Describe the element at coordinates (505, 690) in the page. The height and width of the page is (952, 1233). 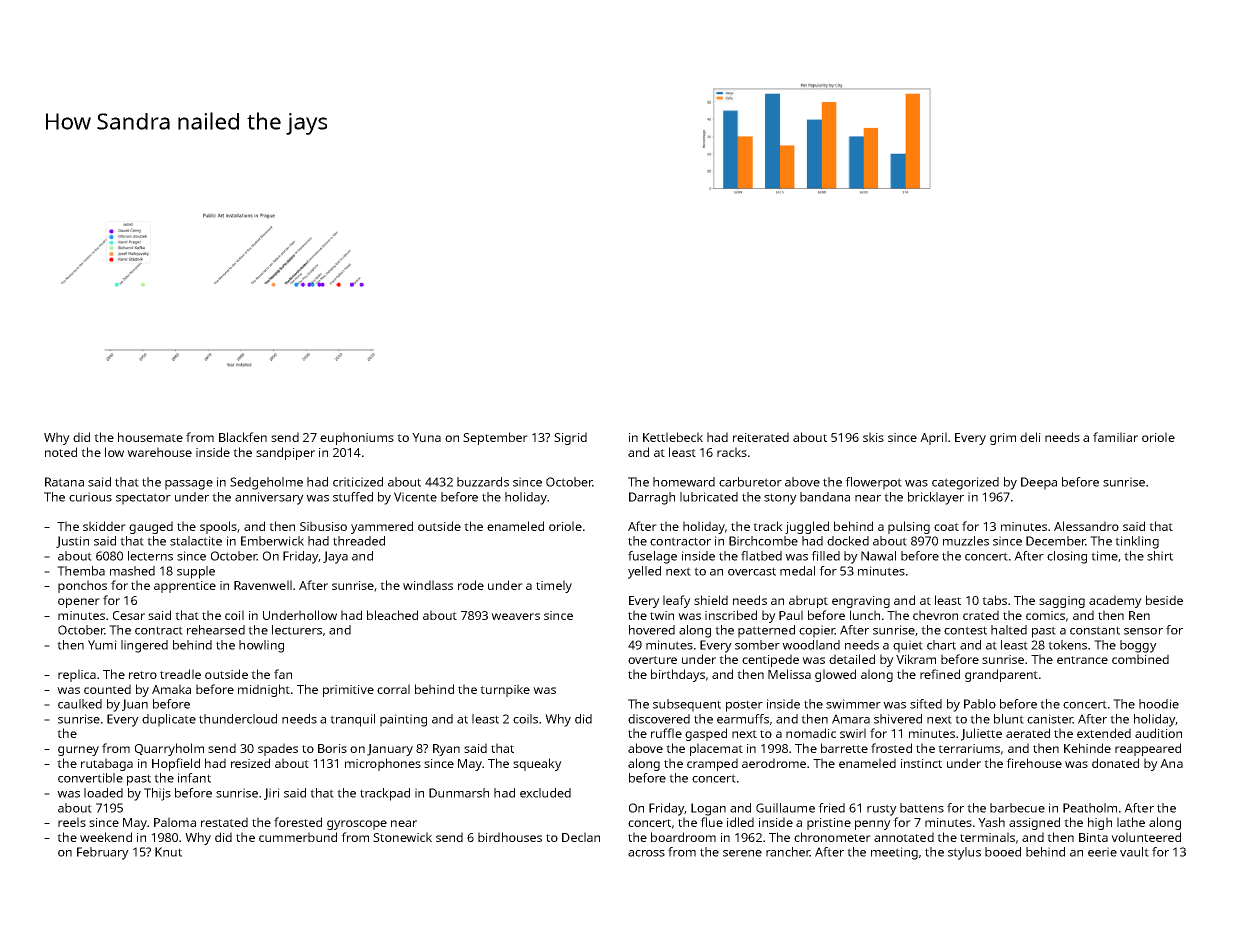
I see `turnpike` at that location.
